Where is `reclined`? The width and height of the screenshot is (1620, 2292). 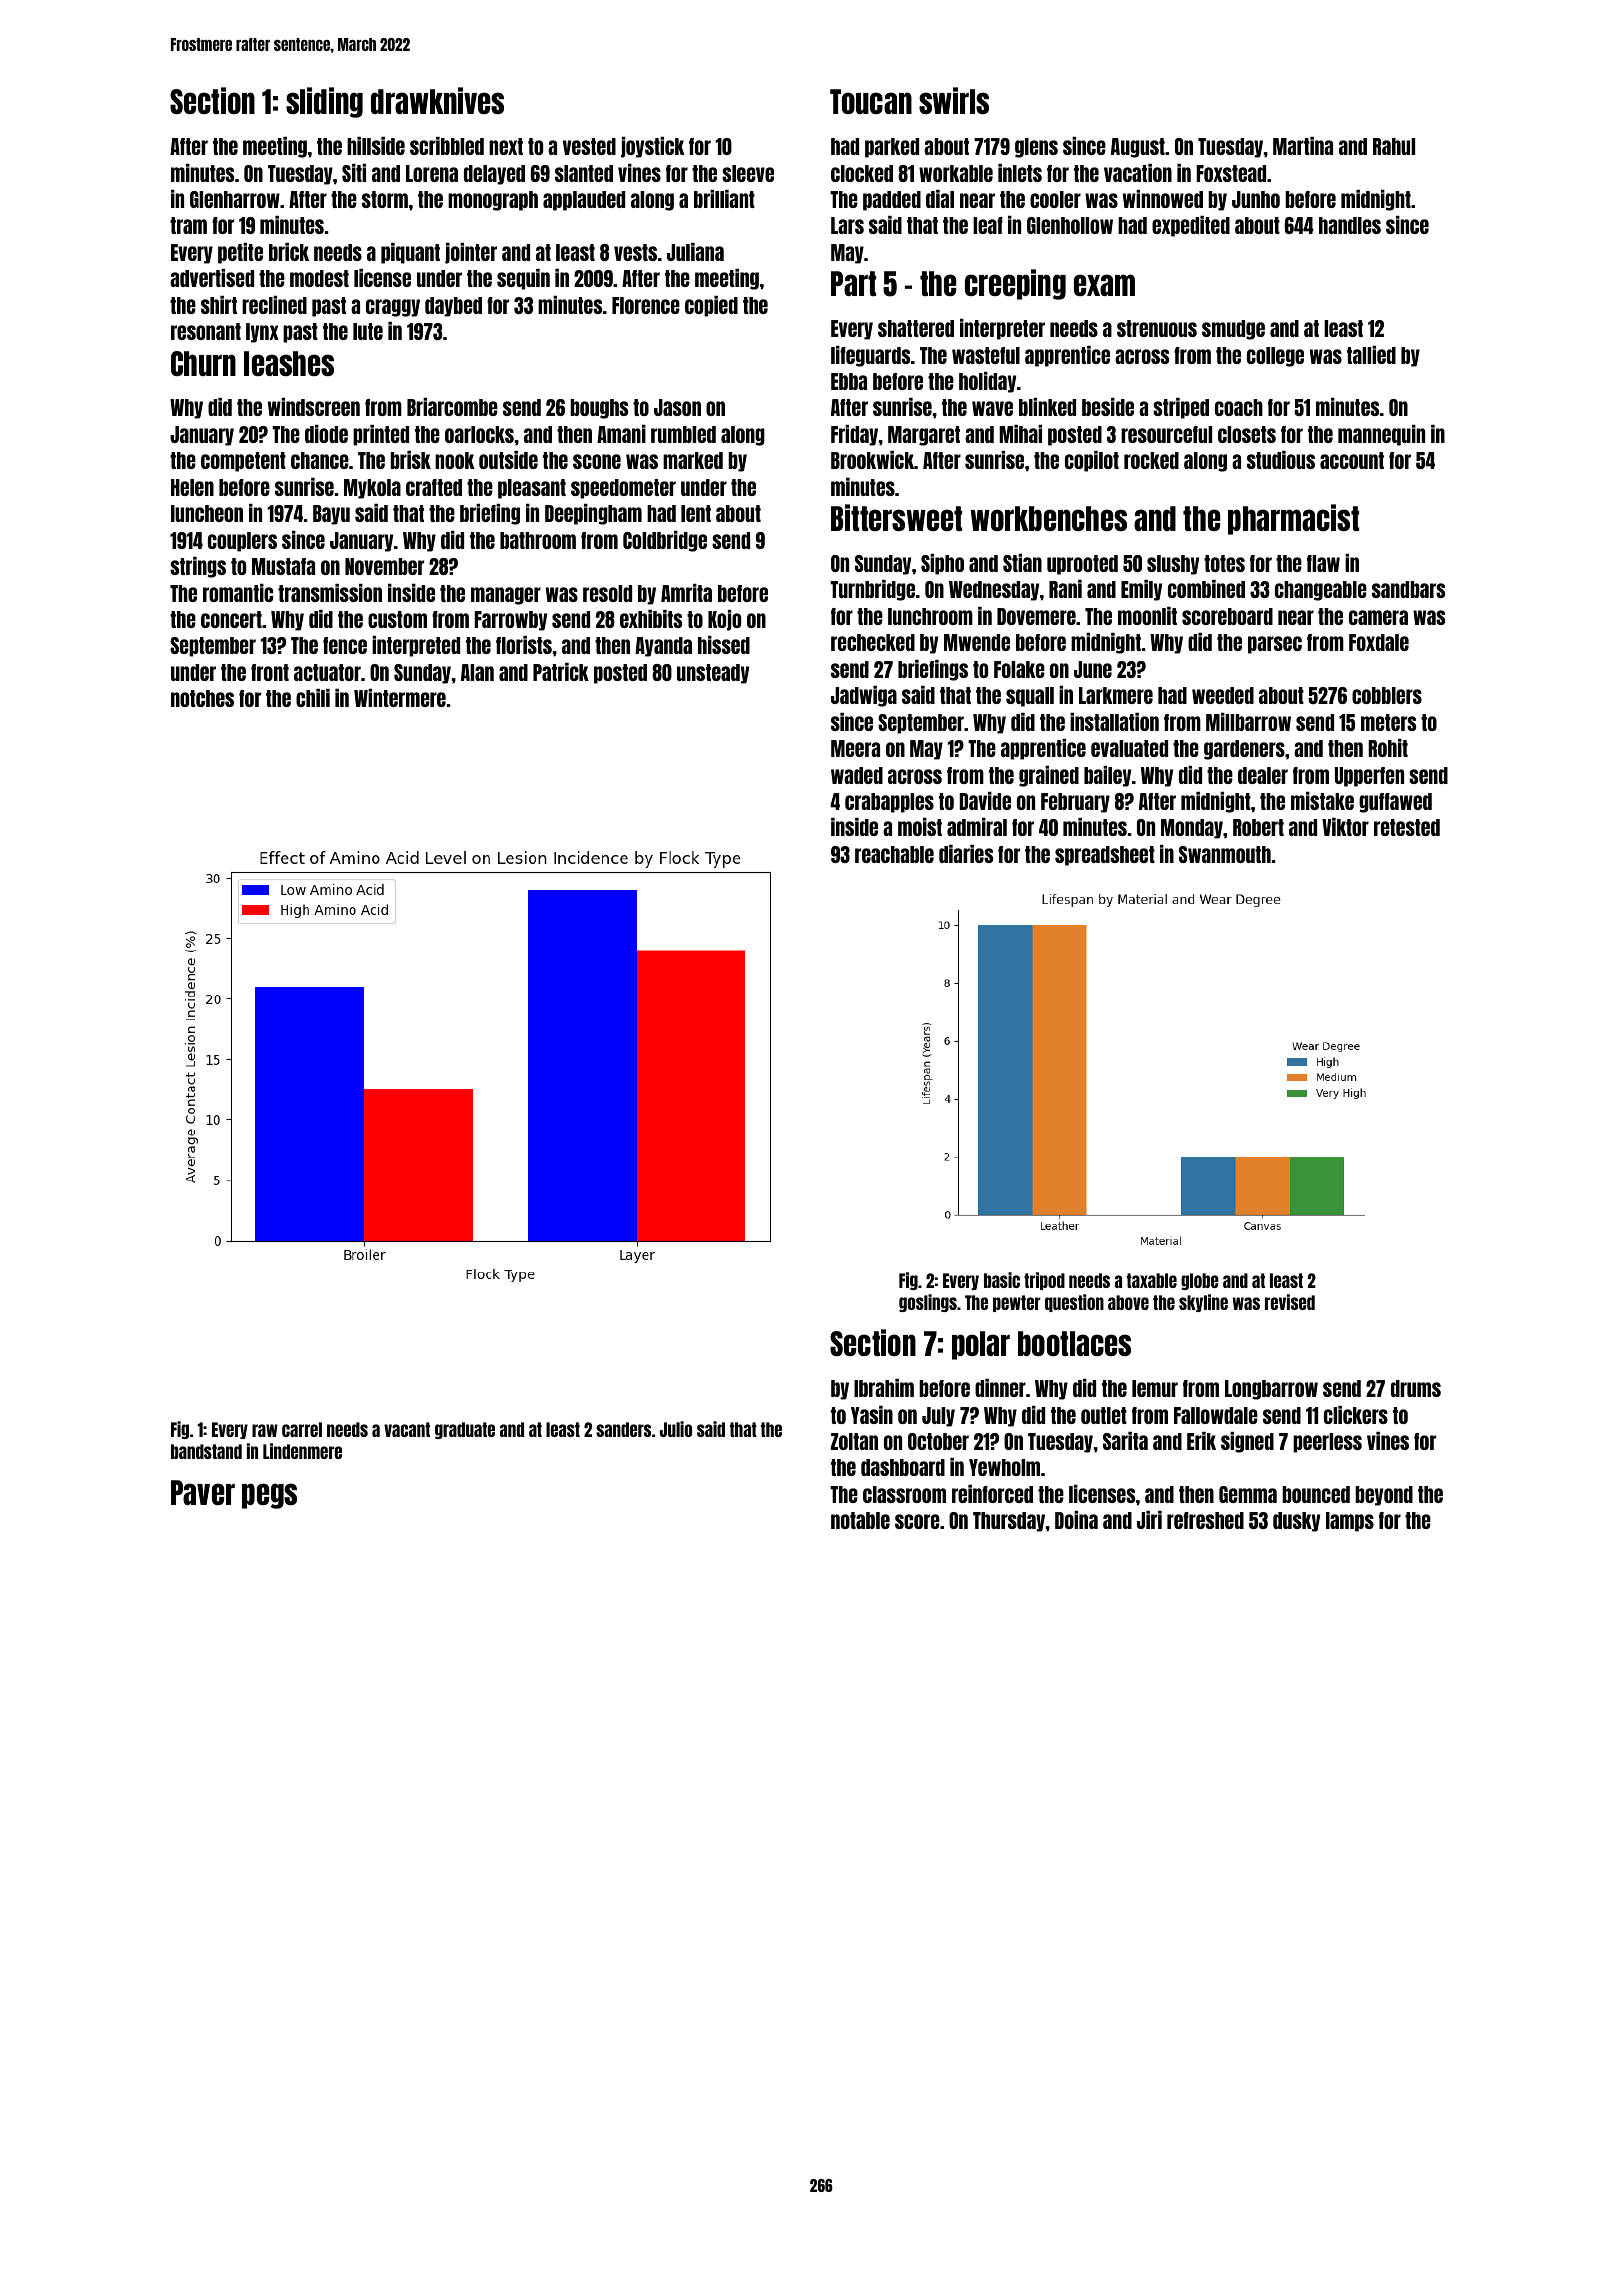 reclined is located at coordinates (274, 305).
